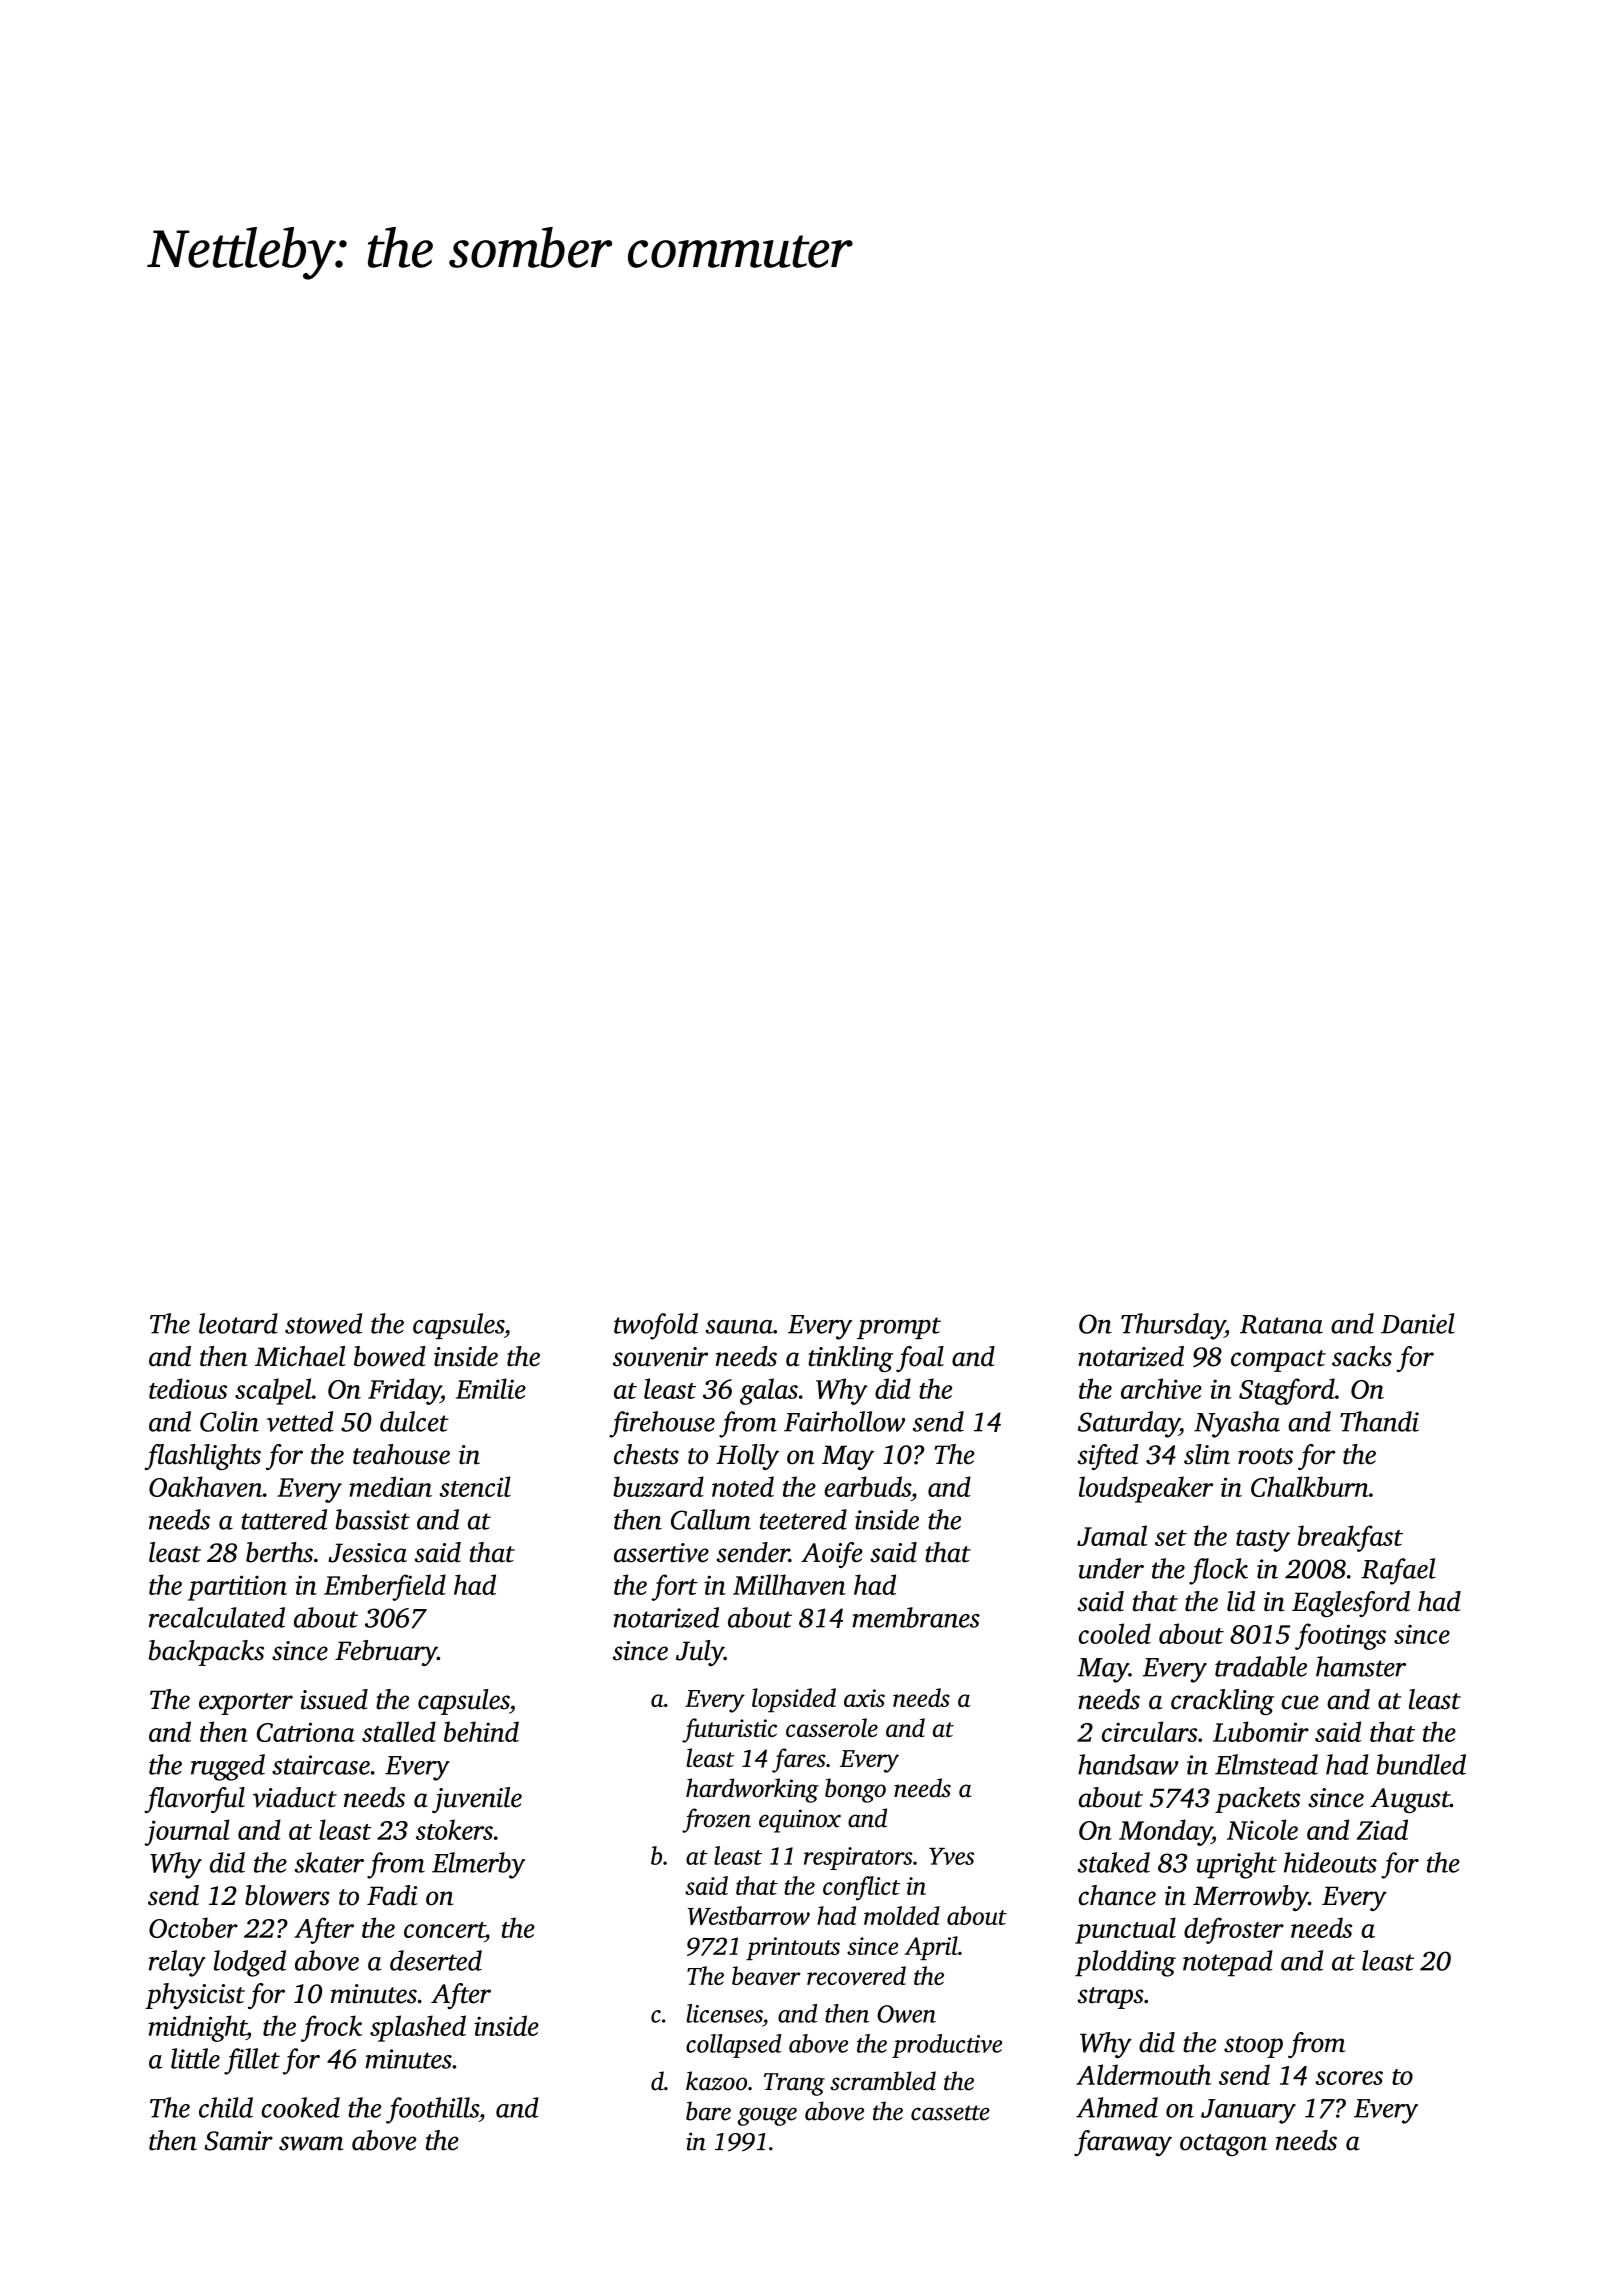  I want to click on Westbarrow, so click(749, 1915).
